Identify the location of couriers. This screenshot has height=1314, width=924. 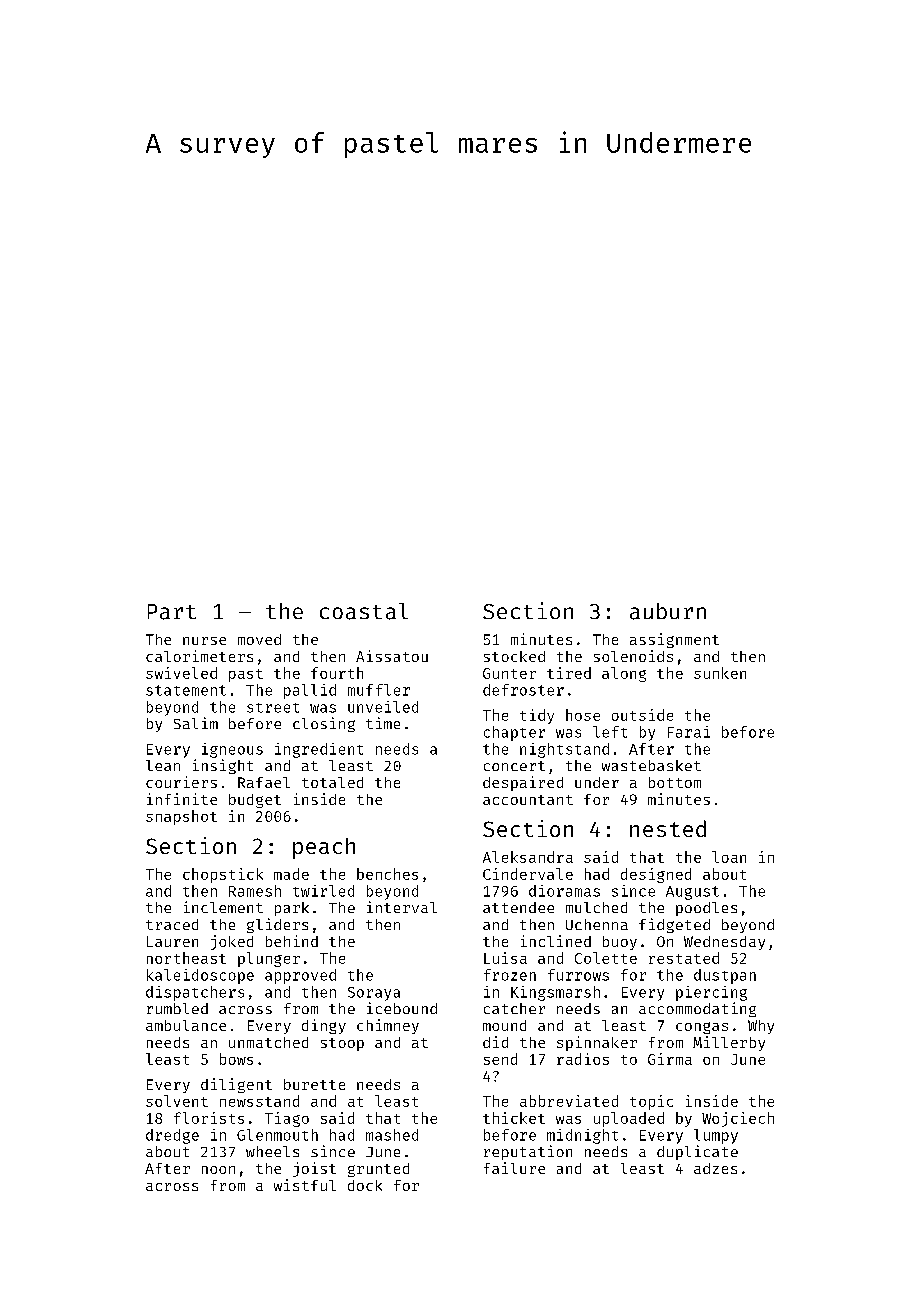
(181, 782).
